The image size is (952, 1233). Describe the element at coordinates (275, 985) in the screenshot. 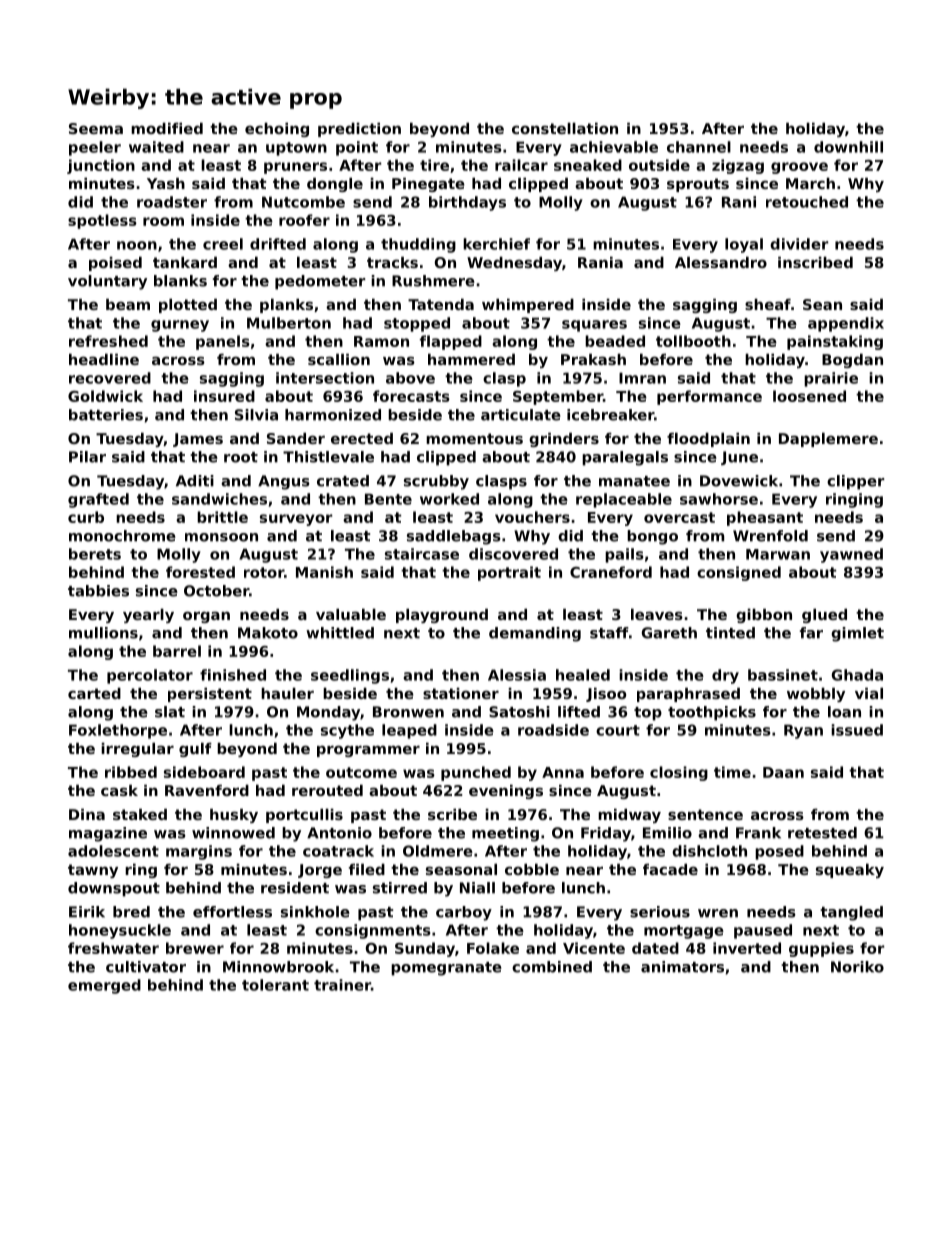

I see `tolerant` at that location.
